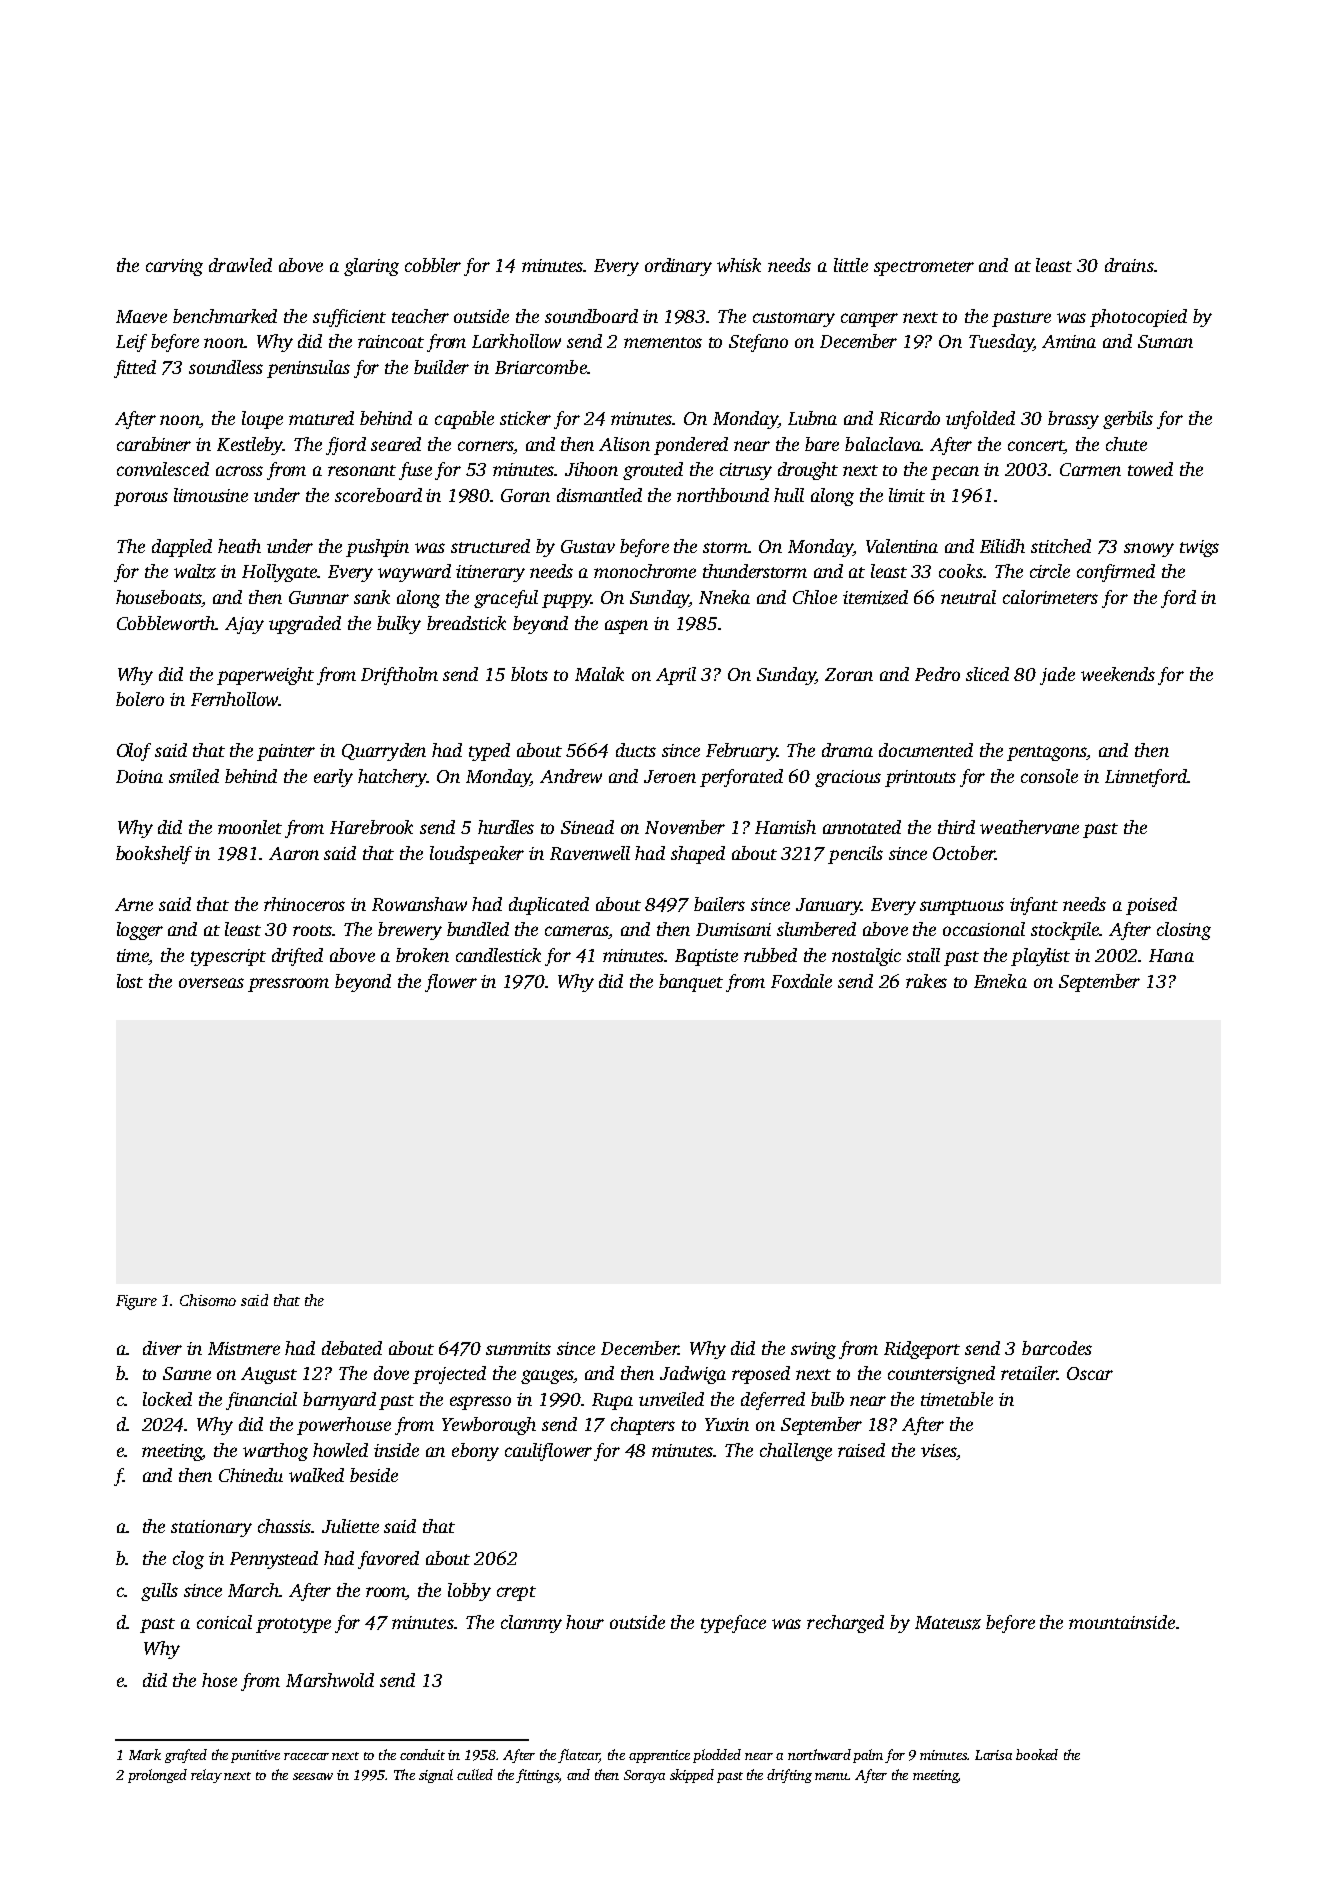 Image resolution: width=1336 pixels, height=1890 pixels. I want to click on porous, so click(141, 499).
